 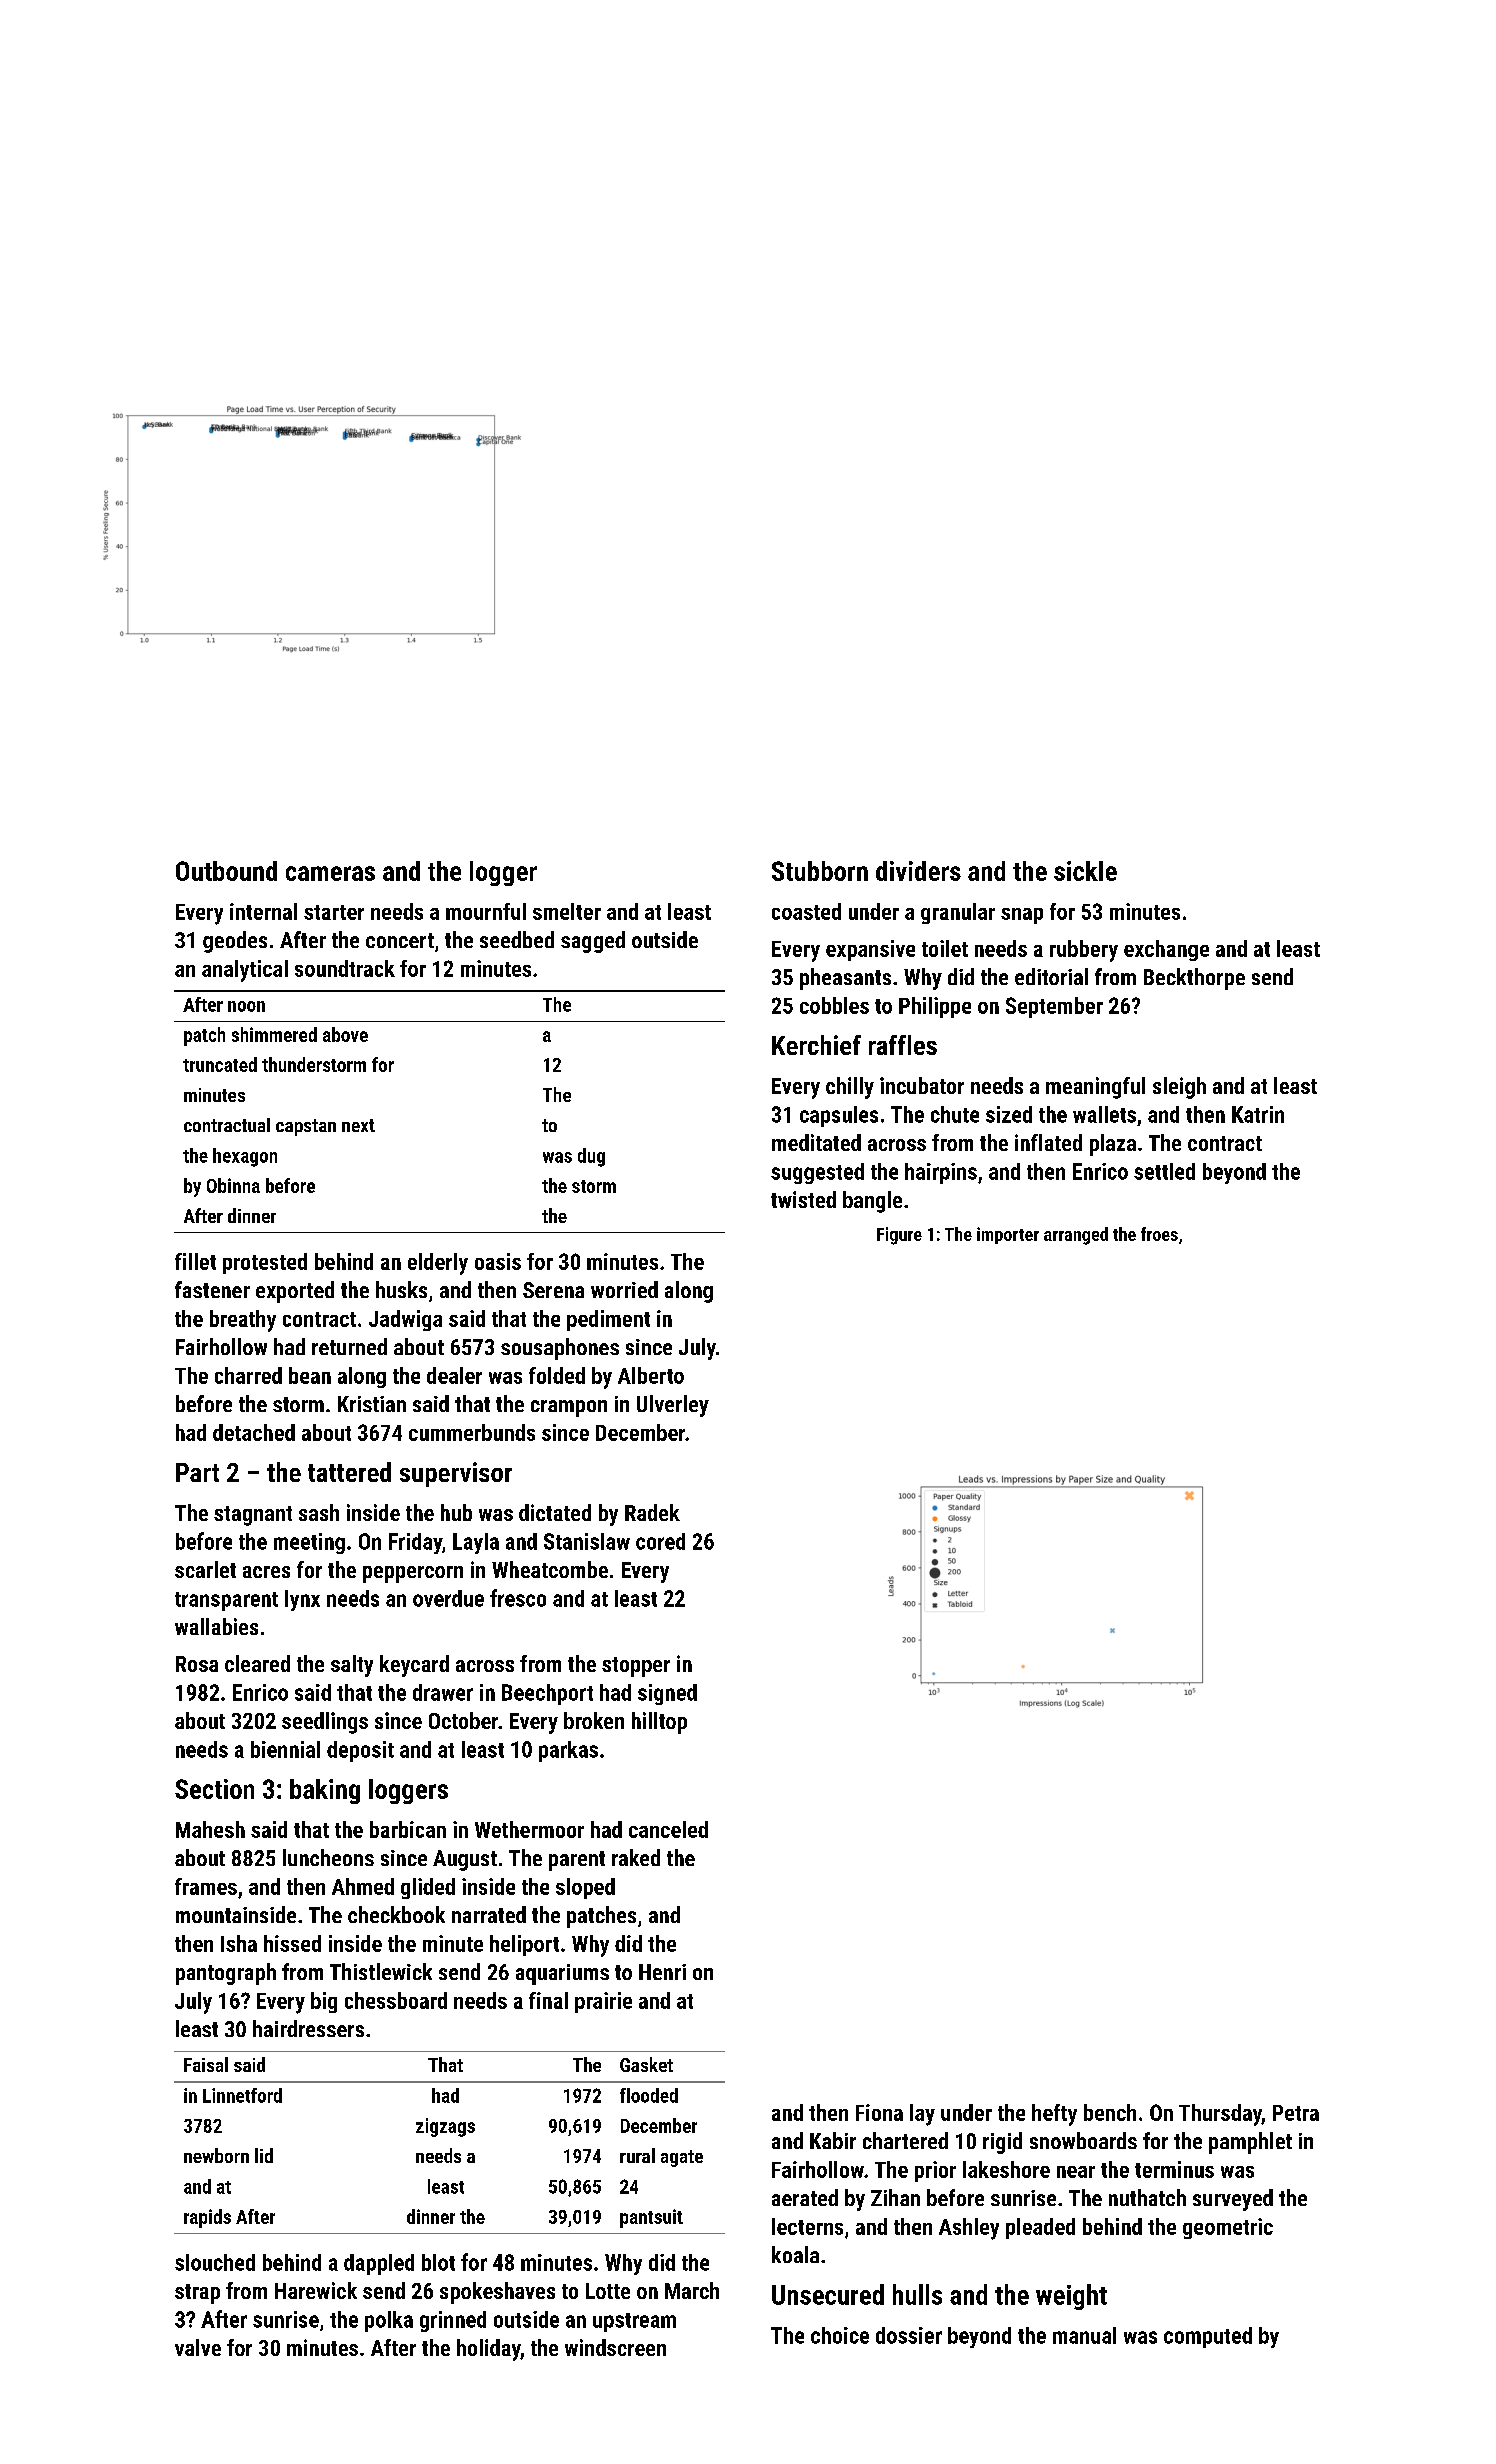 What do you see at coordinates (660, 1541) in the image?
I see `cored` at bounding box center [660, 1541].
